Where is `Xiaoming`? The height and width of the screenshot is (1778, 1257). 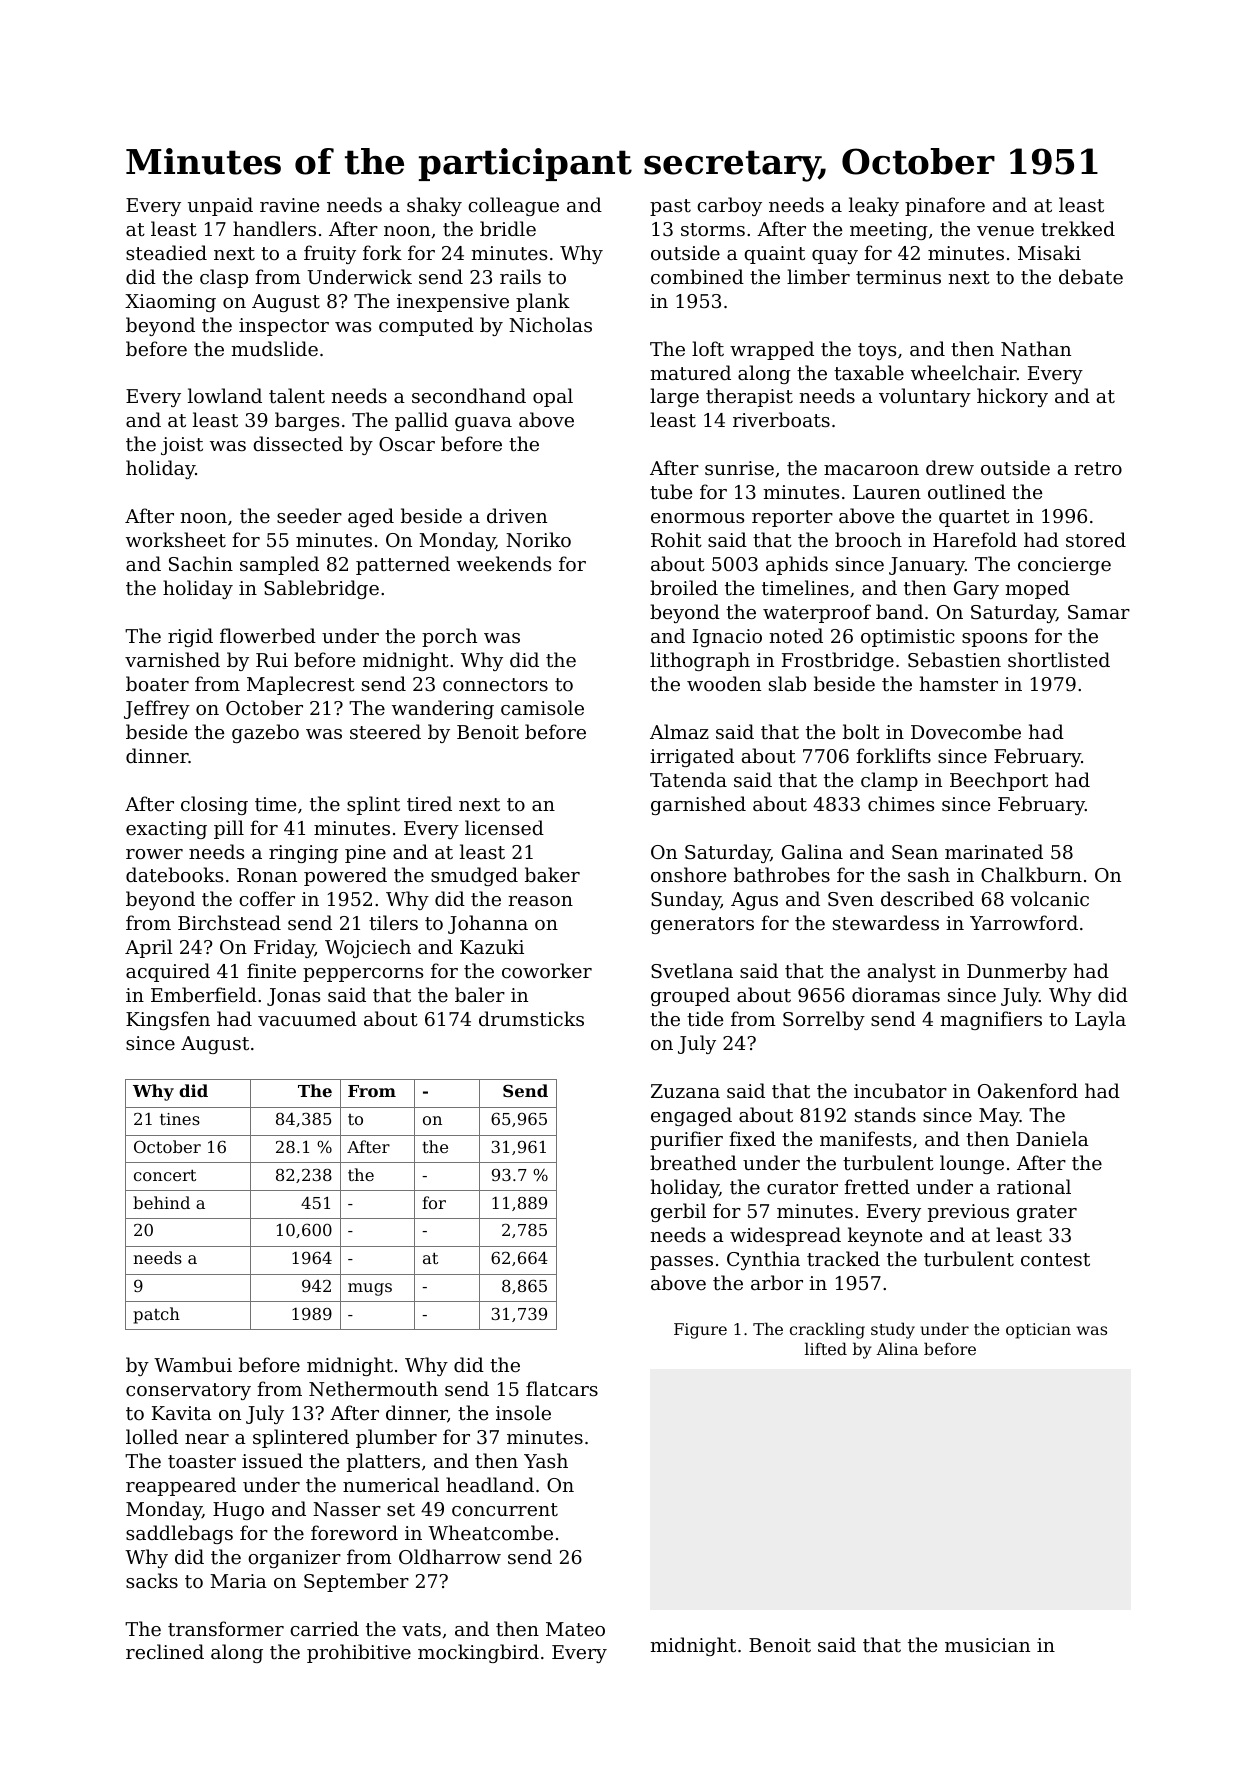
Xiaoming is located at coordinates (170, 303).
